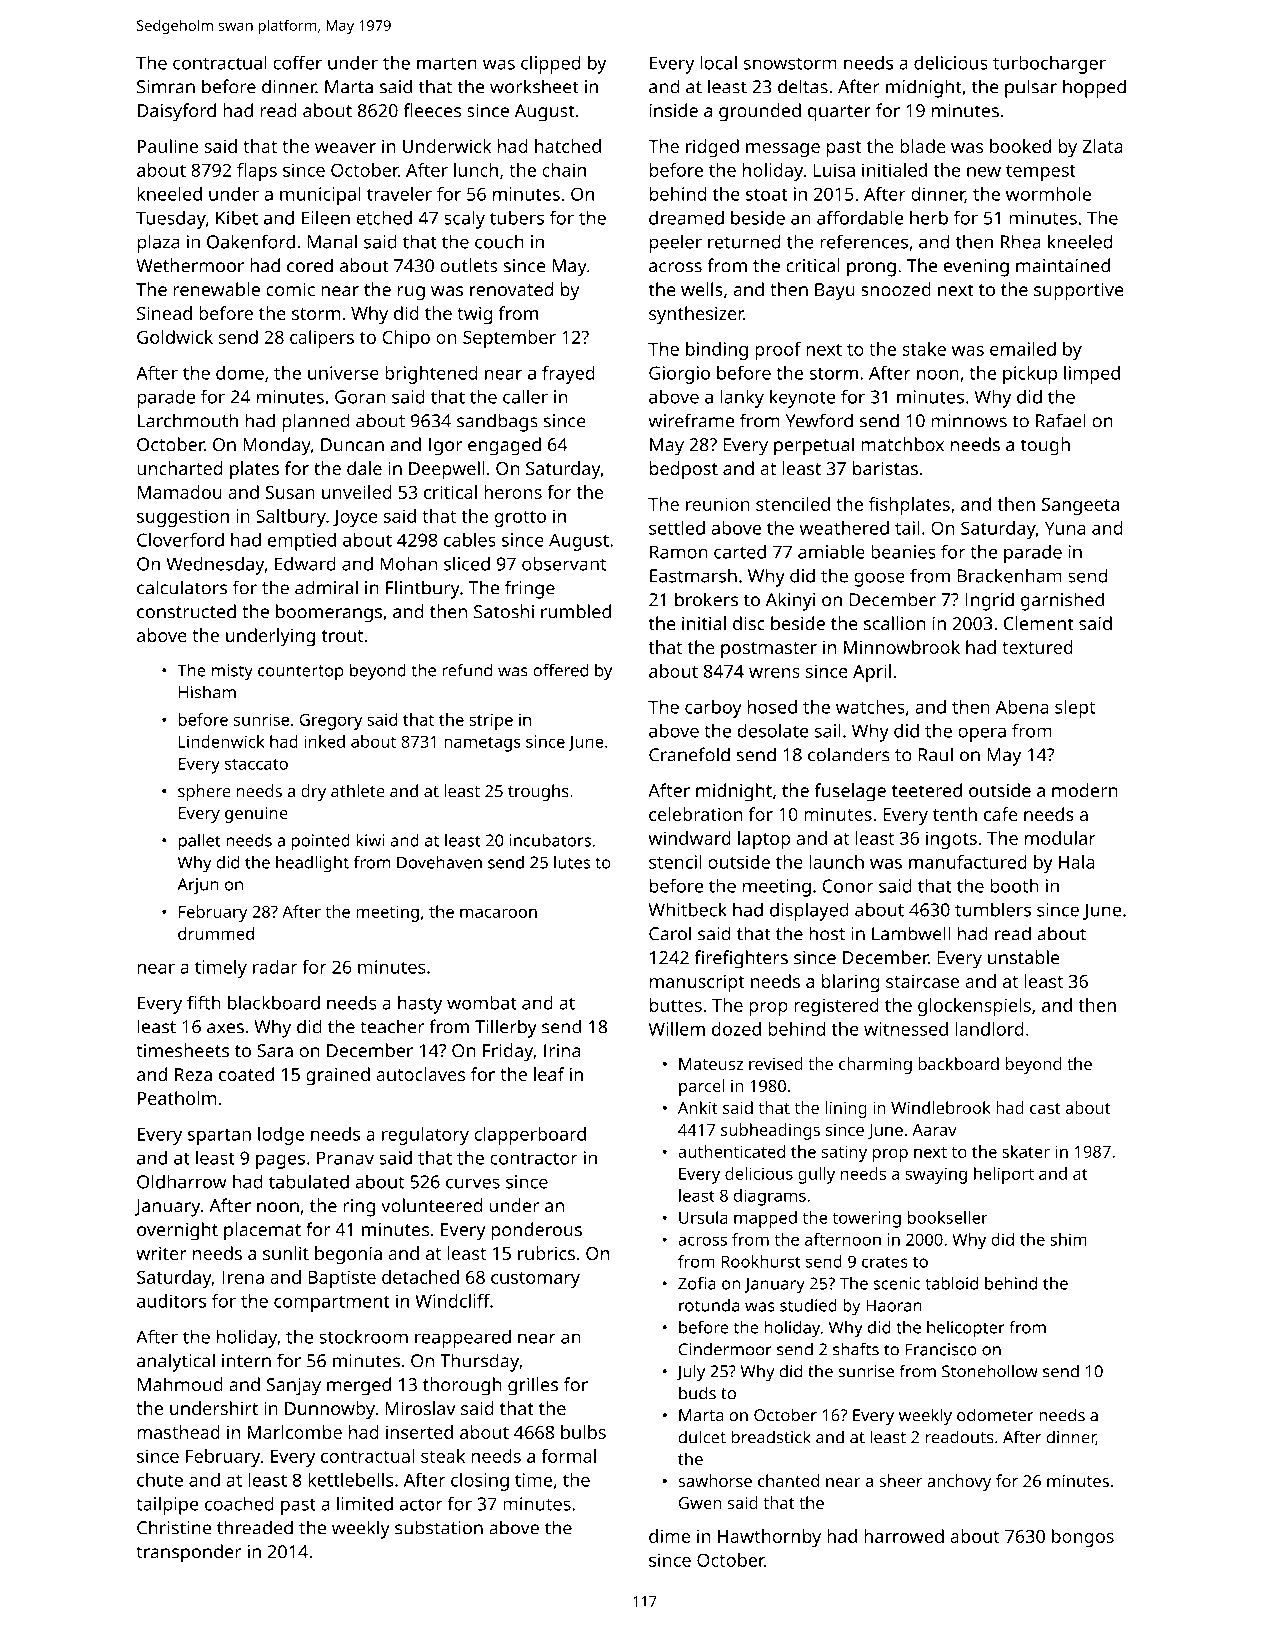 This image has height=1636, width=1264. Describe the element at coordinates (870, 707) in the image. I see `watches` at that location.
